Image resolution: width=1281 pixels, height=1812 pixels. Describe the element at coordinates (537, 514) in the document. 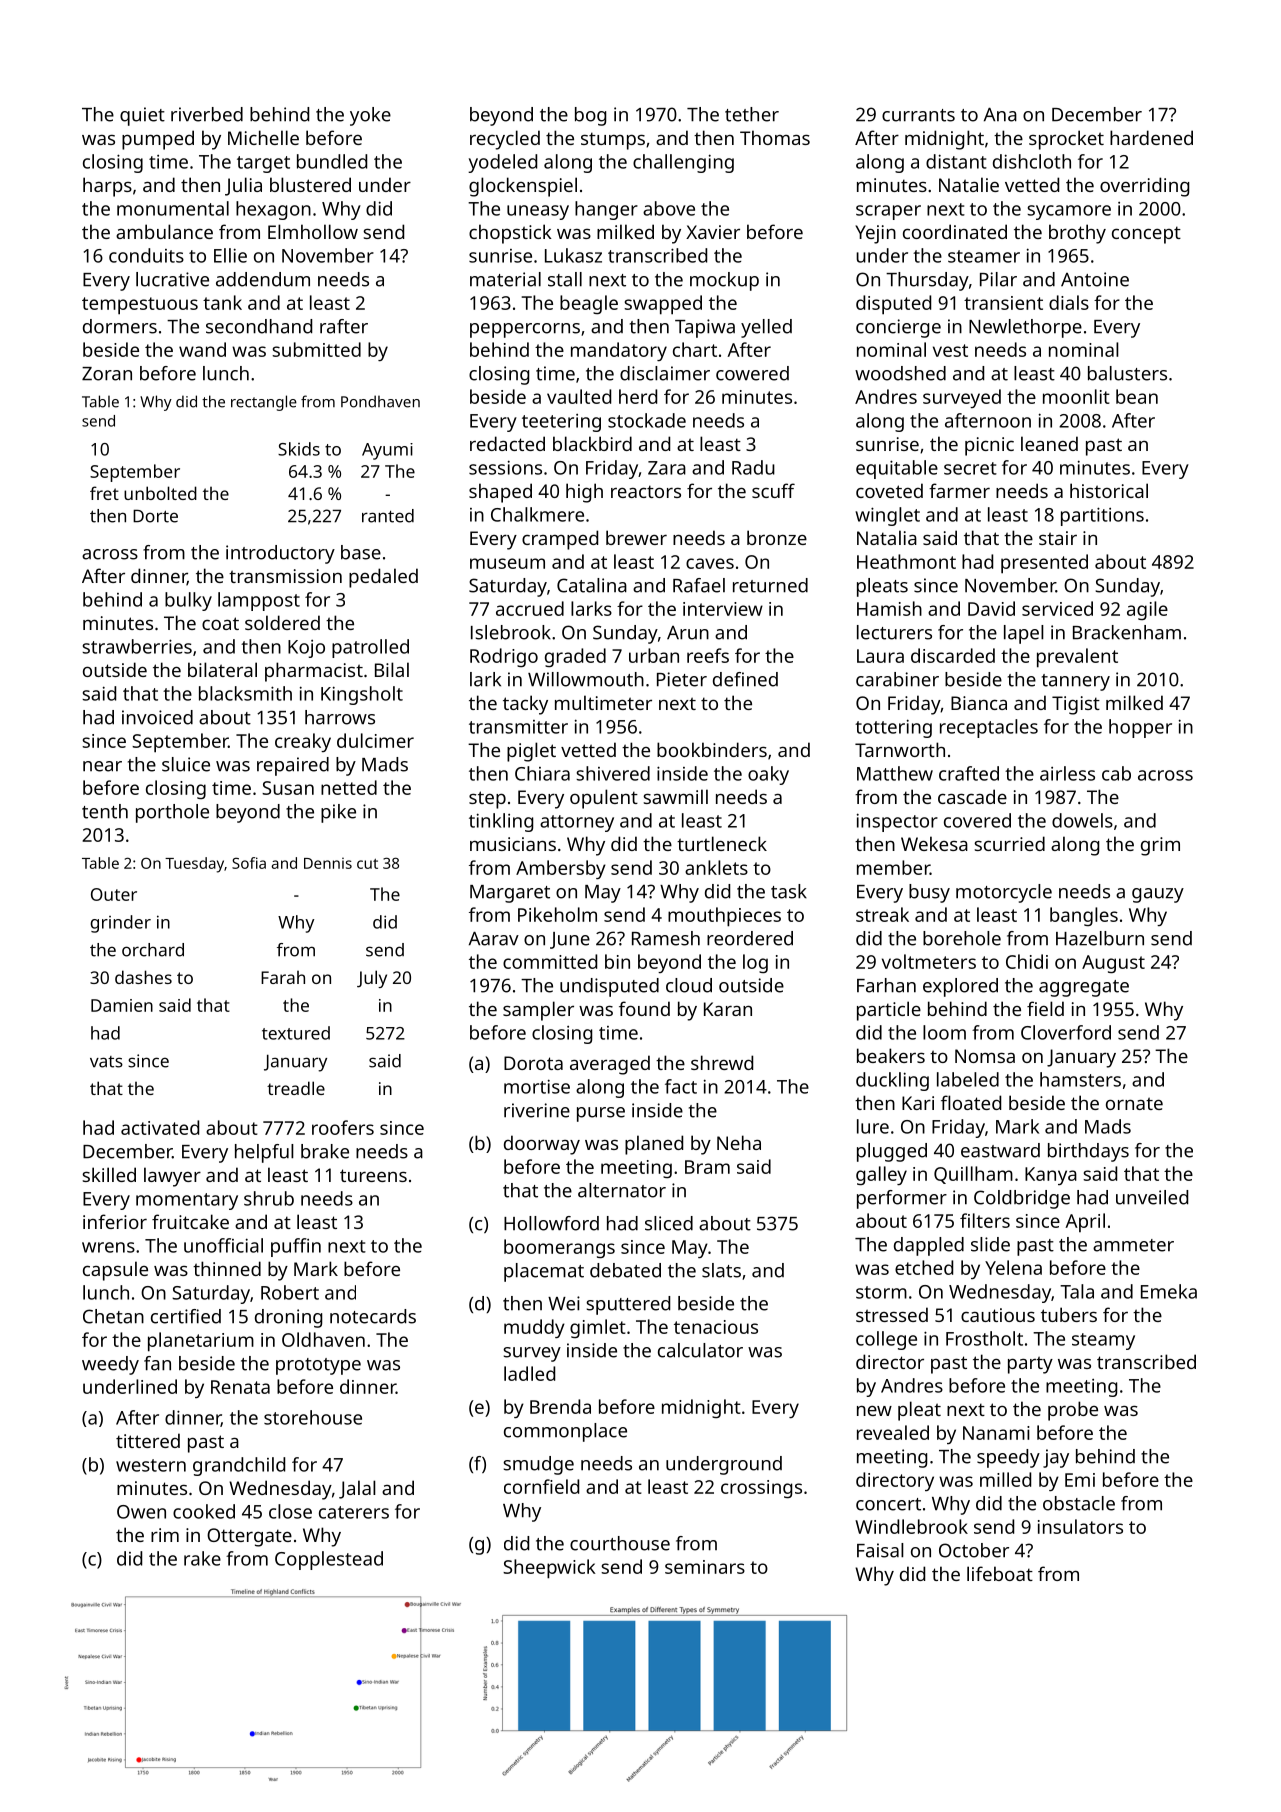

I see `Chalkmere` at that location.
